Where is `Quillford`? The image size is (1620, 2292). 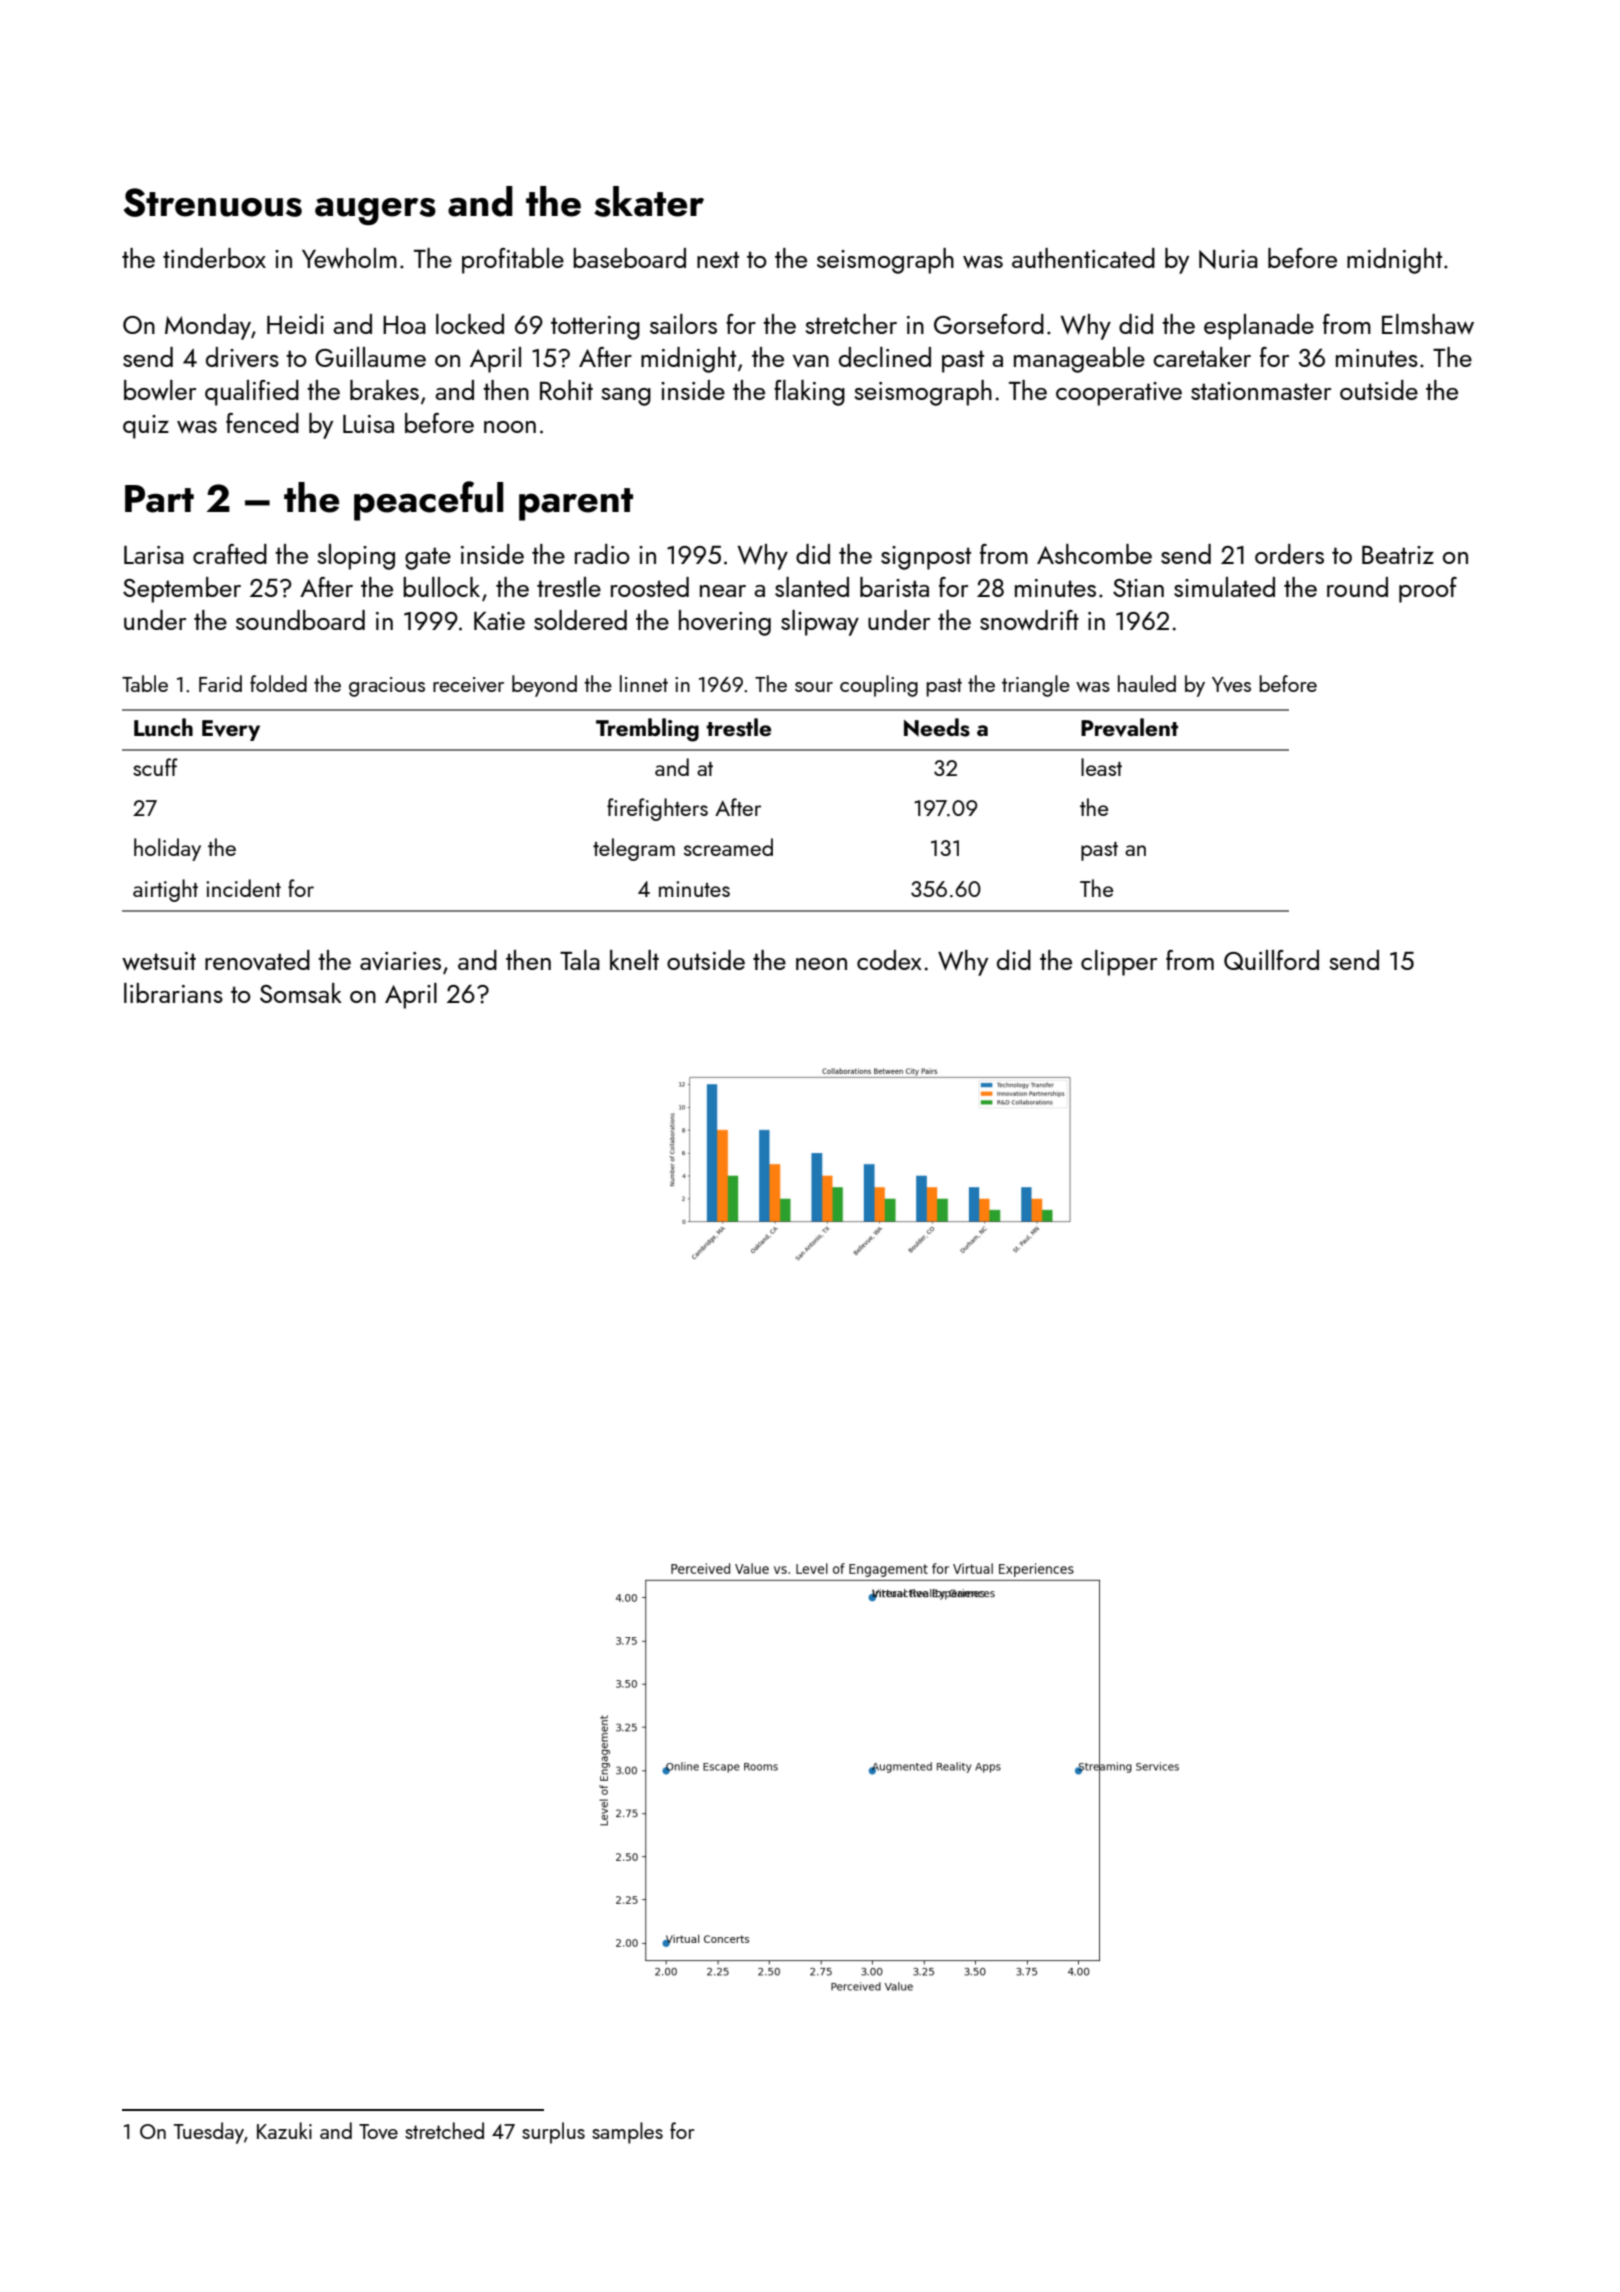
Quillford is located at coordinates (1271, 960).
